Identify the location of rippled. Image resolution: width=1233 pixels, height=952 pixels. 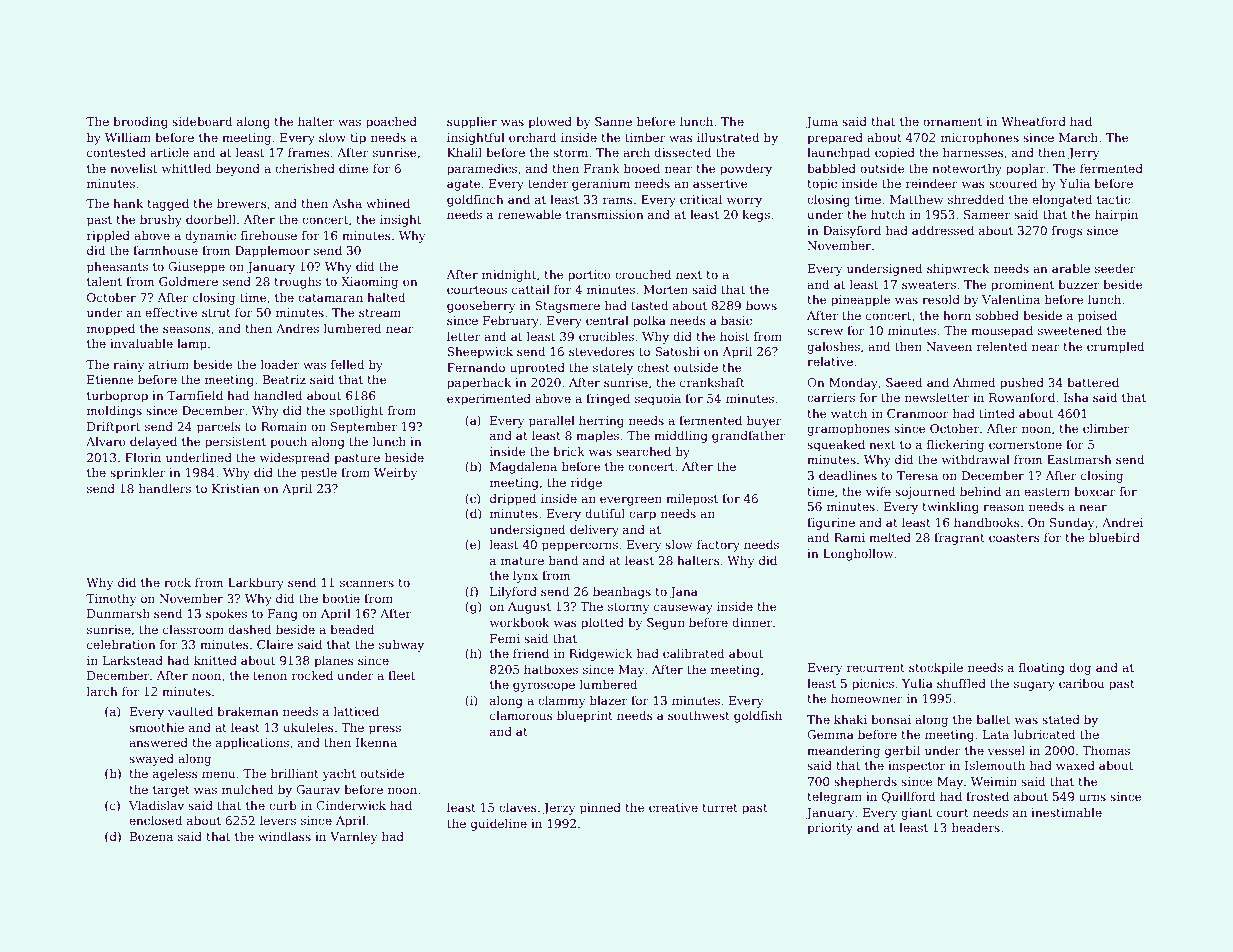
(108, 236).
